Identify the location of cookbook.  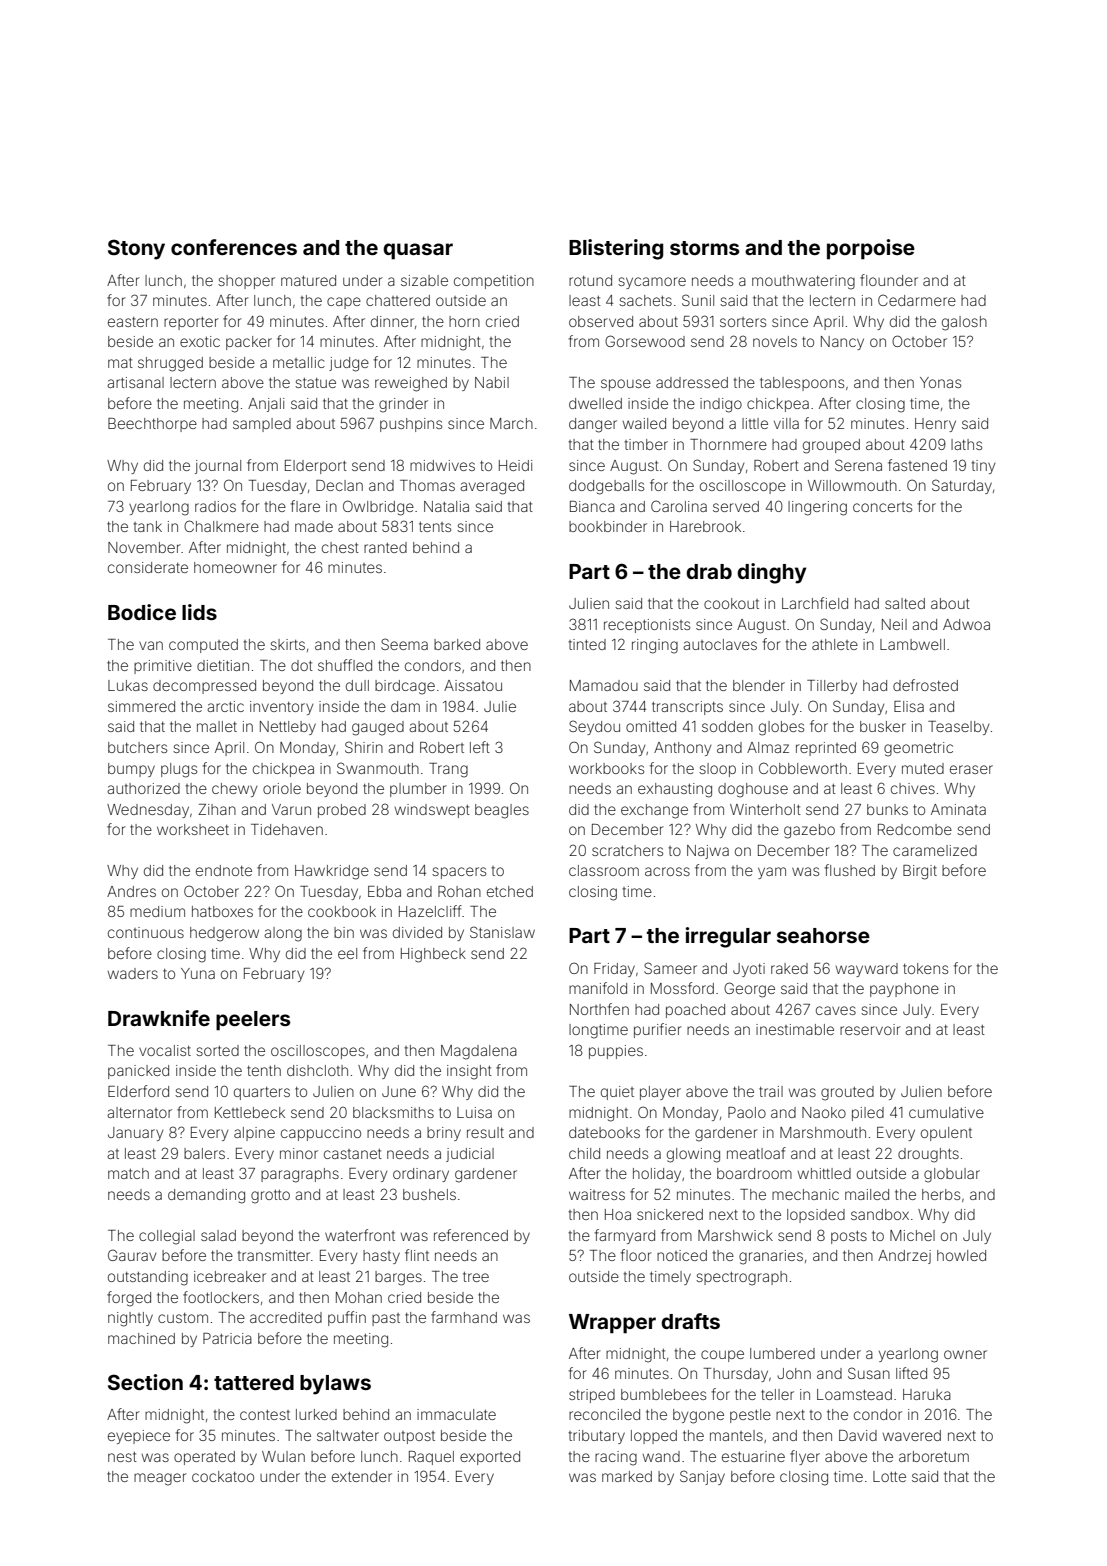
(342, 911).
